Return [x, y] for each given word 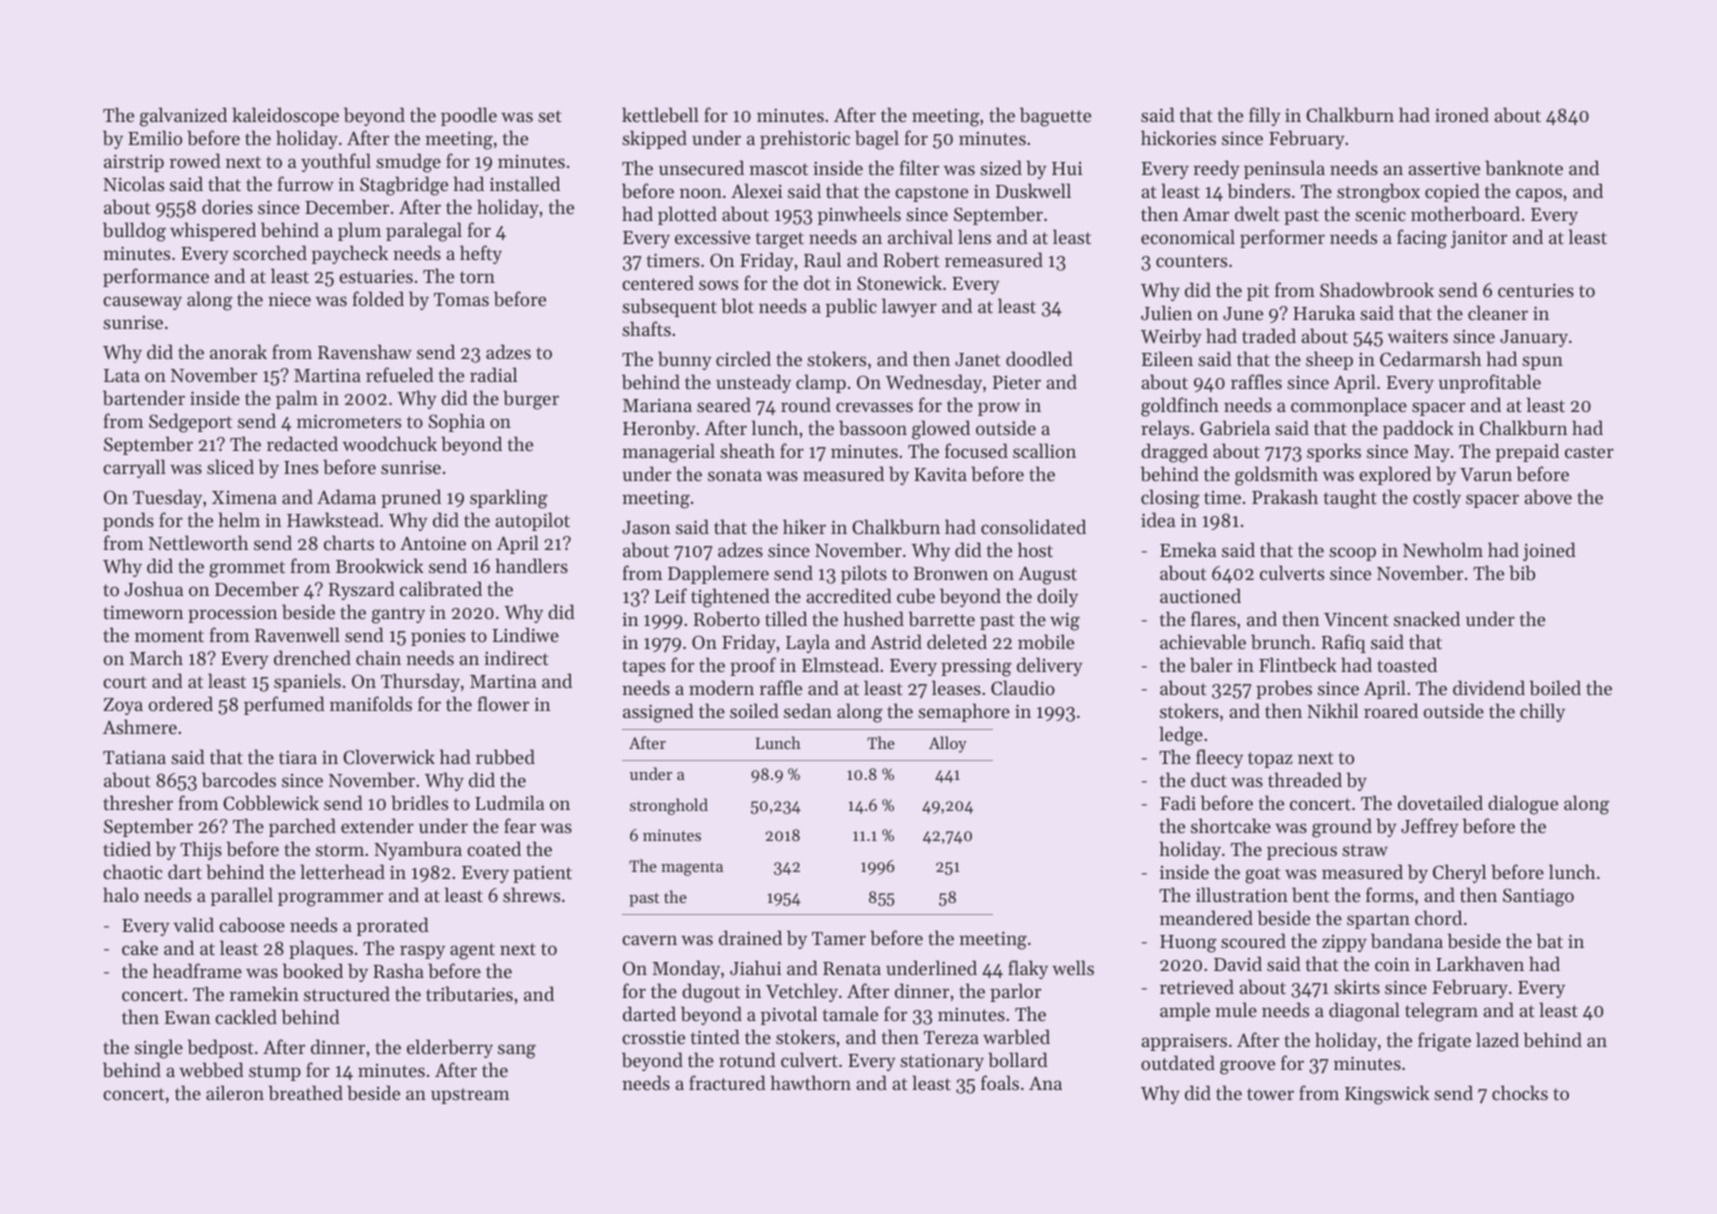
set [550, 116]
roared [1391, 710]
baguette [1055, 117]
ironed [1462, 114]
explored [1395, 475]
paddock [1418, 429]
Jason [646, 527]
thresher [138, 802]
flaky [1028, 969]
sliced [230, 466]
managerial [668, 453]
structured [347, 993]
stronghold [669, 806]
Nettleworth [199, 542]
